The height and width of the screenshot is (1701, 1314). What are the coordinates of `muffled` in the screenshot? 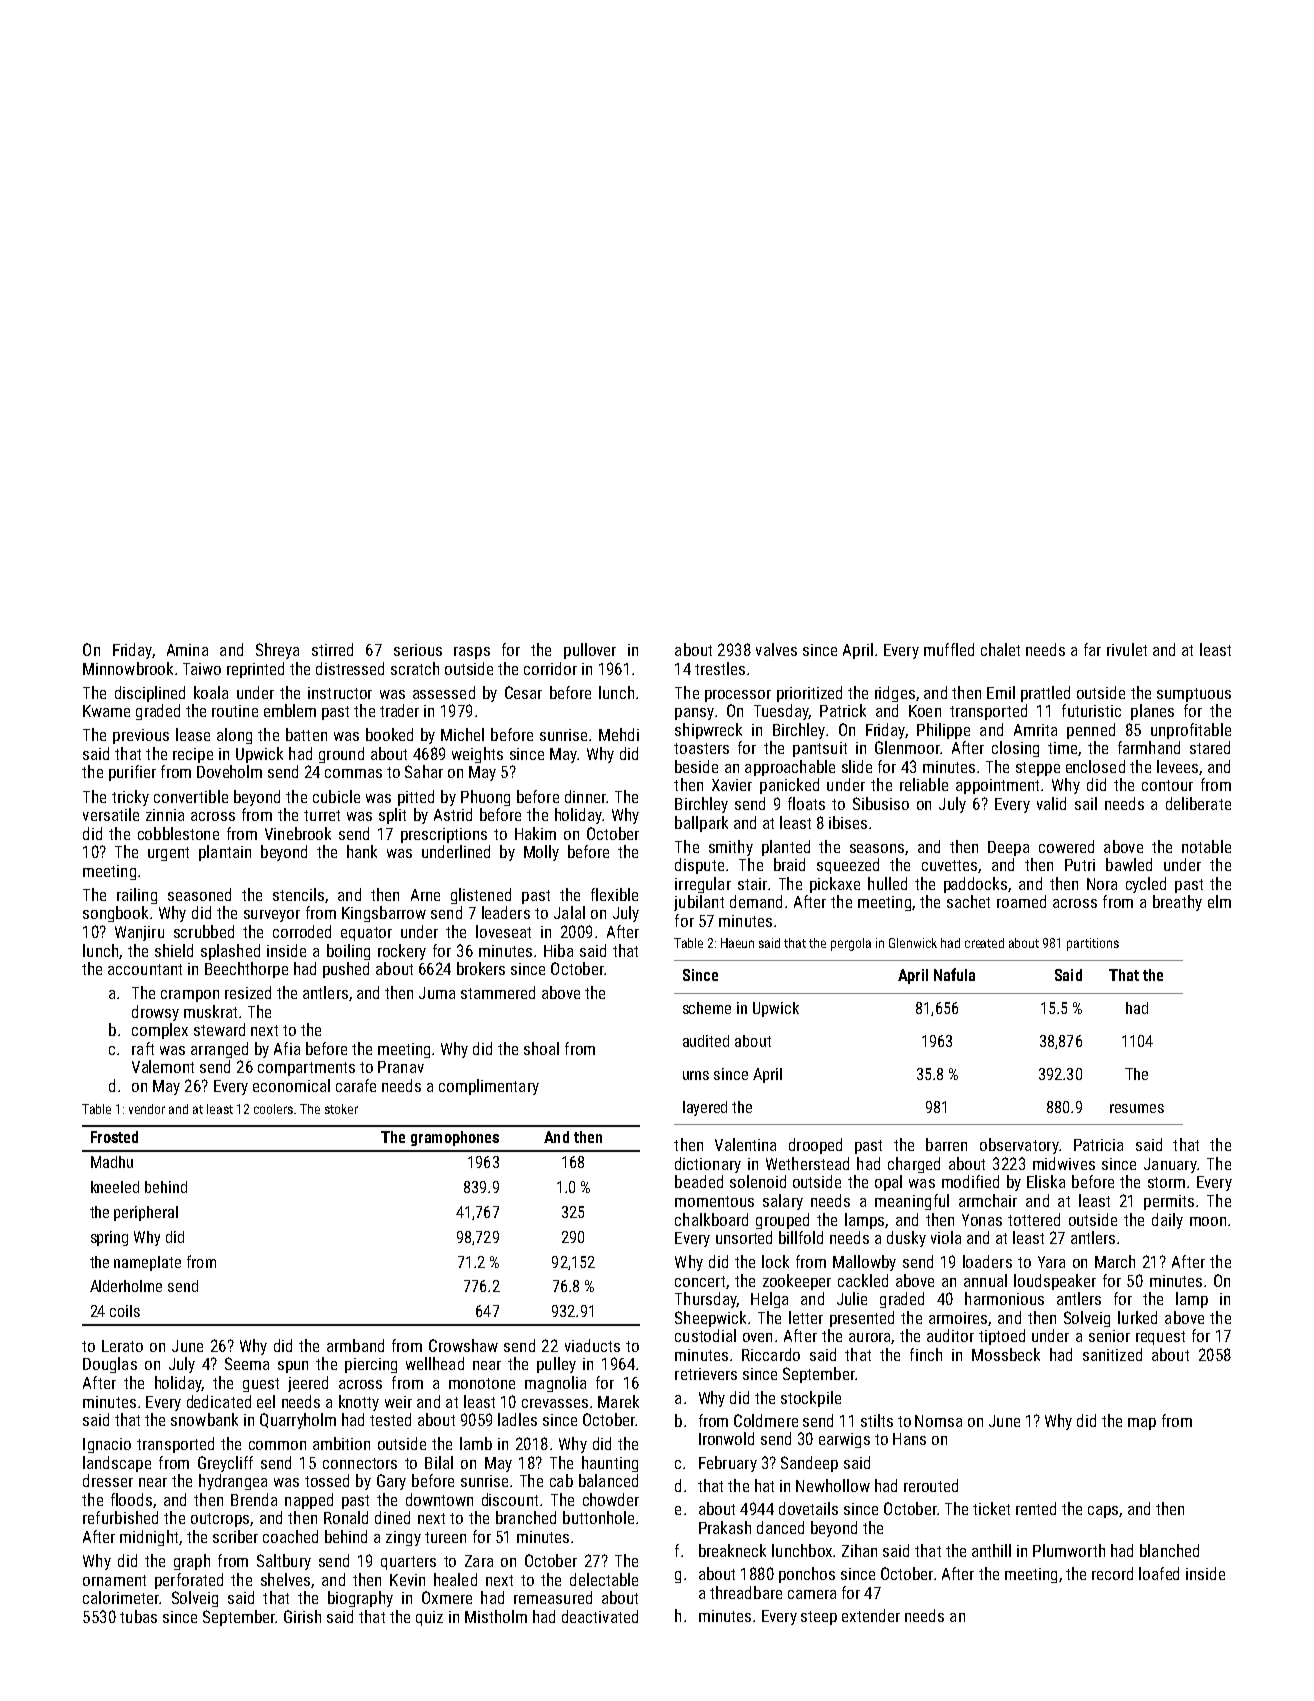 It's located at (949, 649).
